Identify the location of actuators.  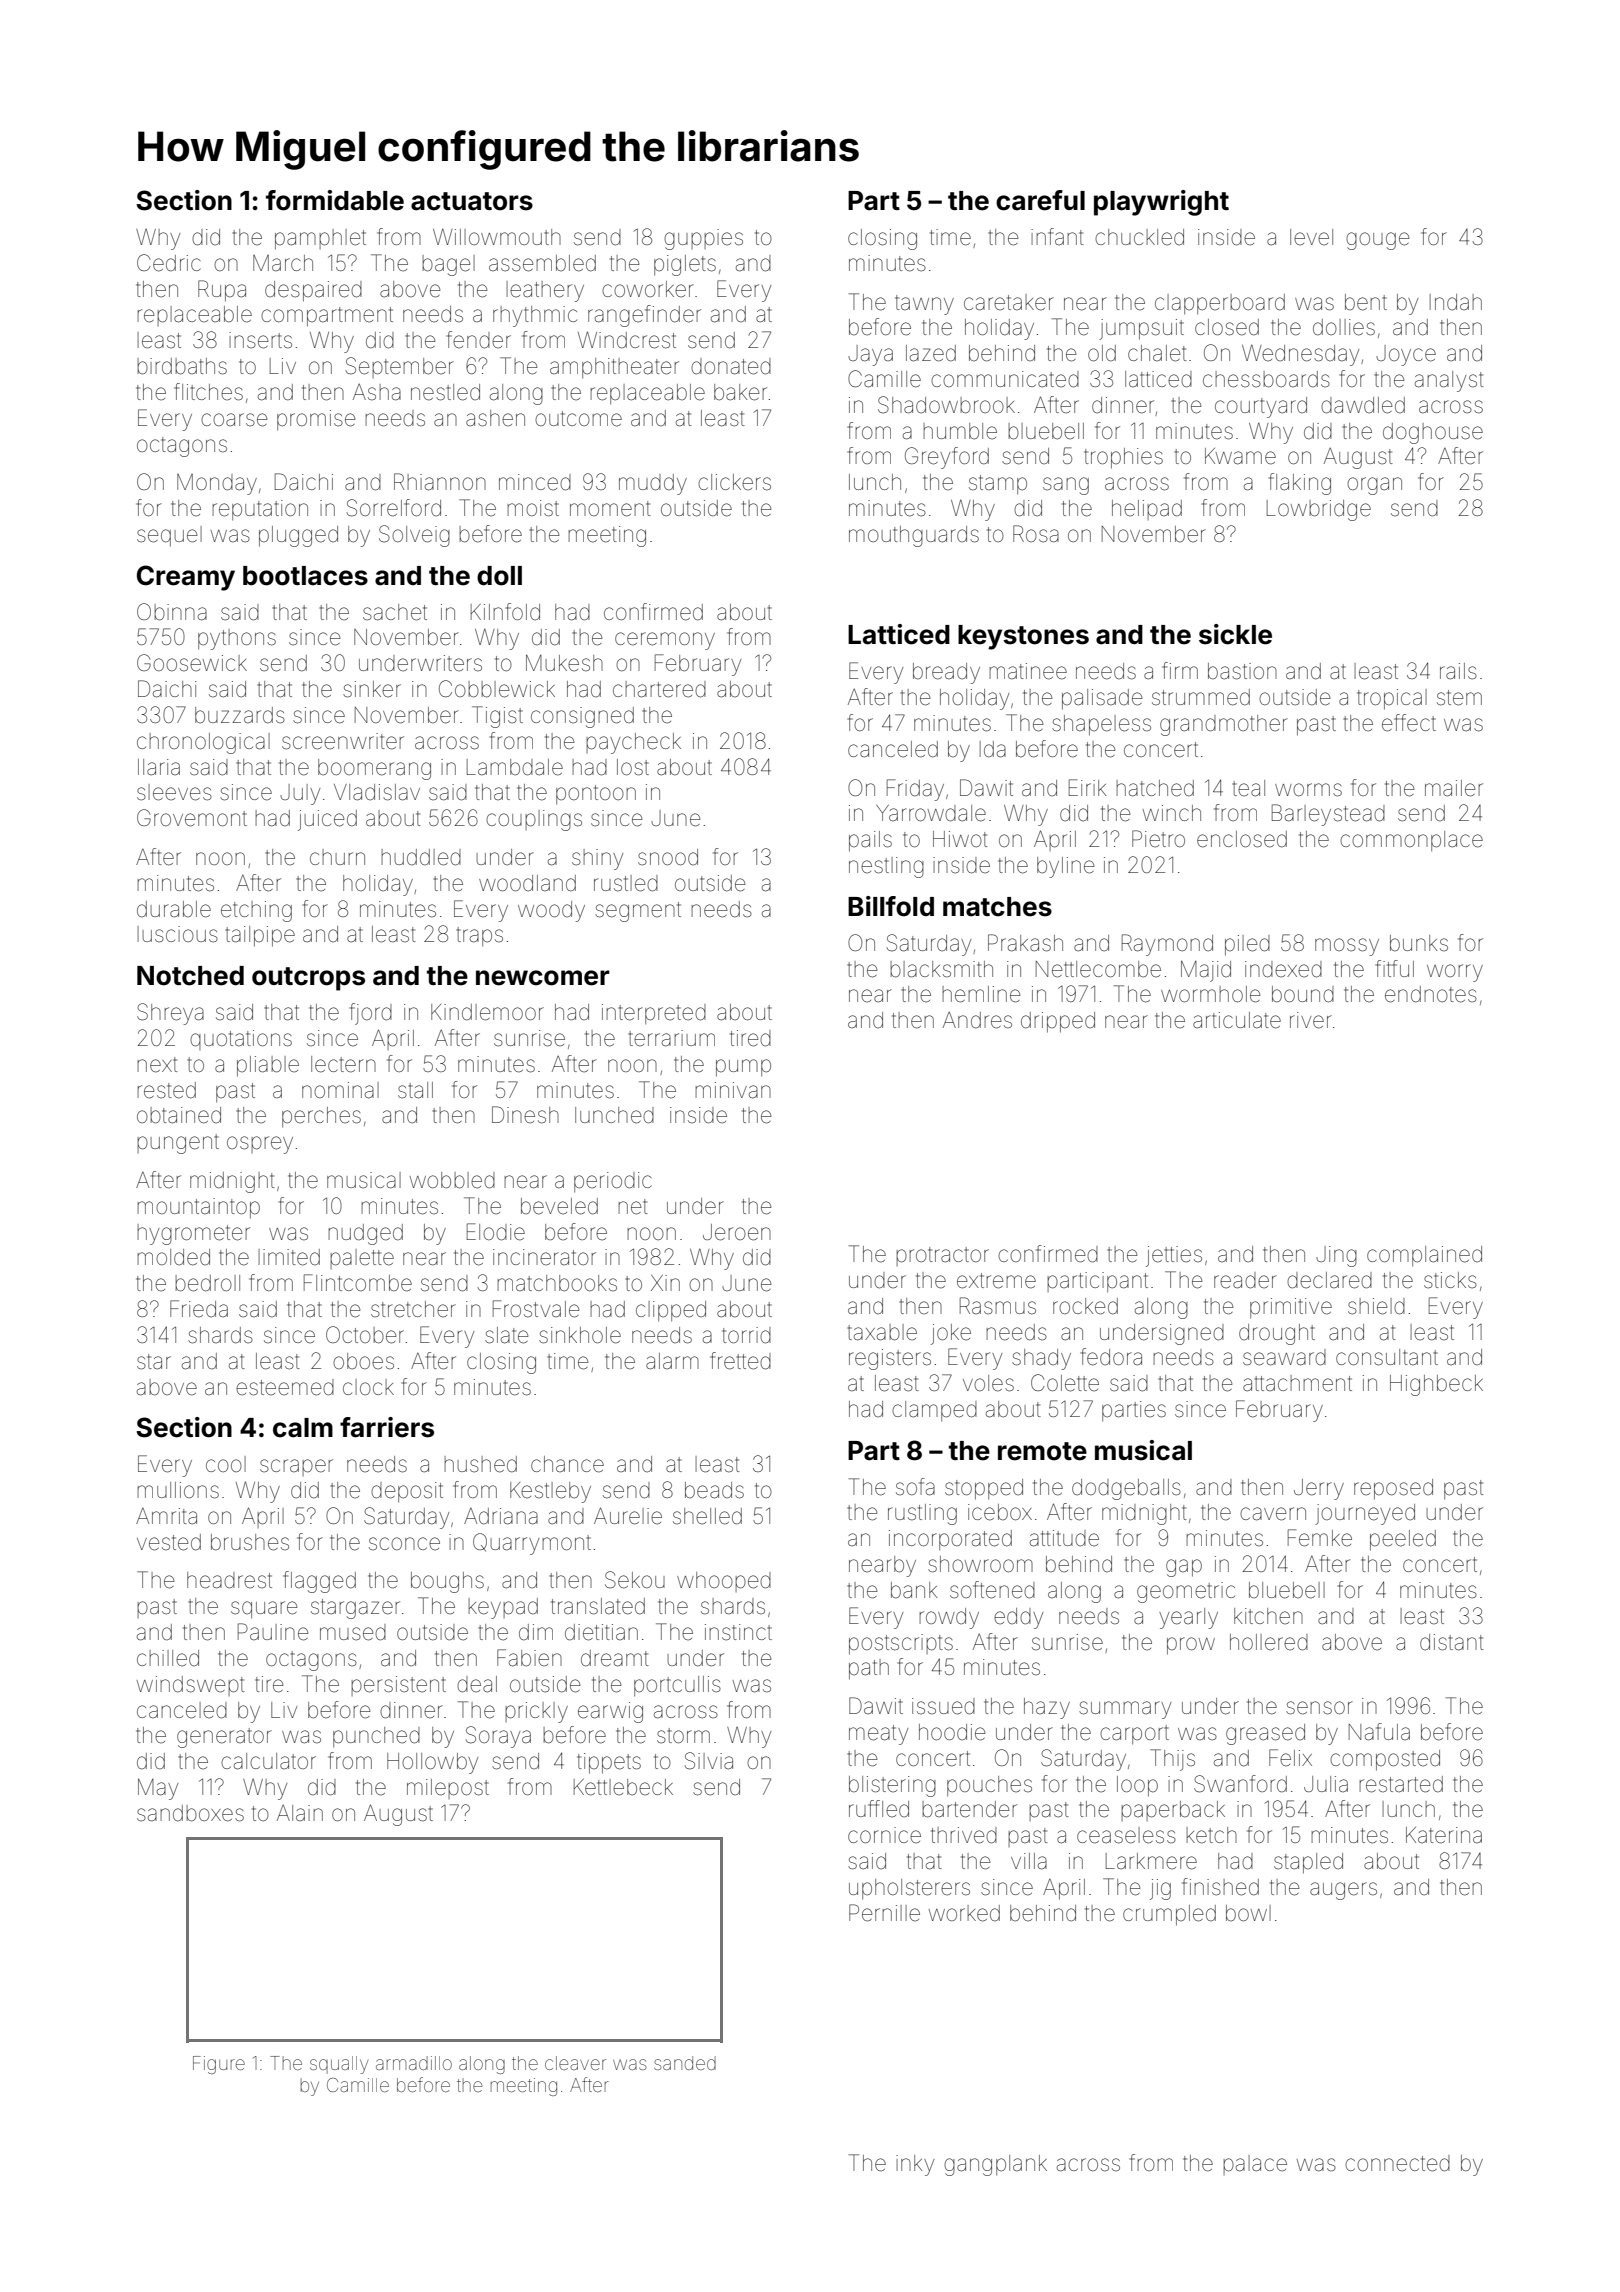
(472, 201).
